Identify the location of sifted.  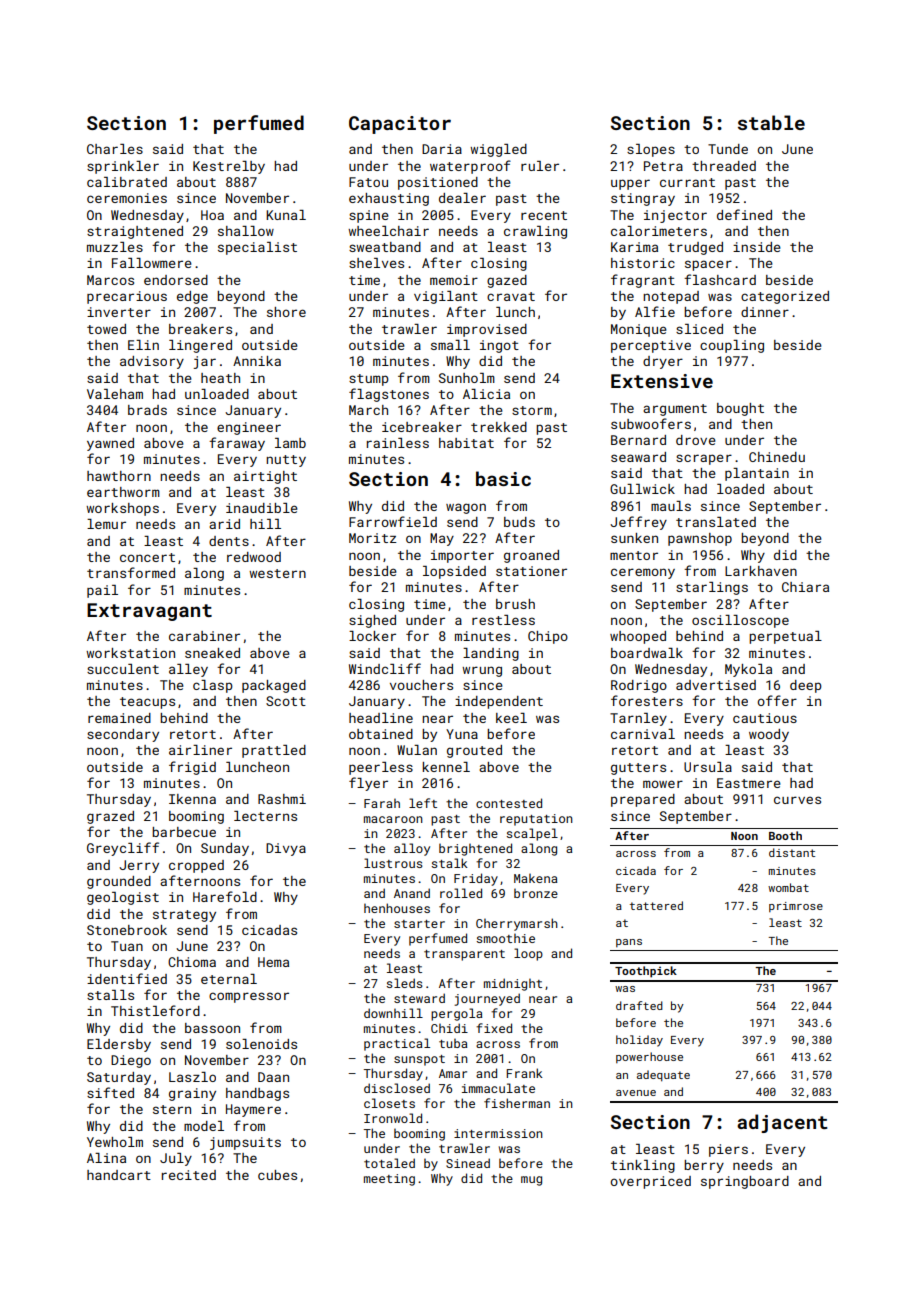
(110, 1092).
